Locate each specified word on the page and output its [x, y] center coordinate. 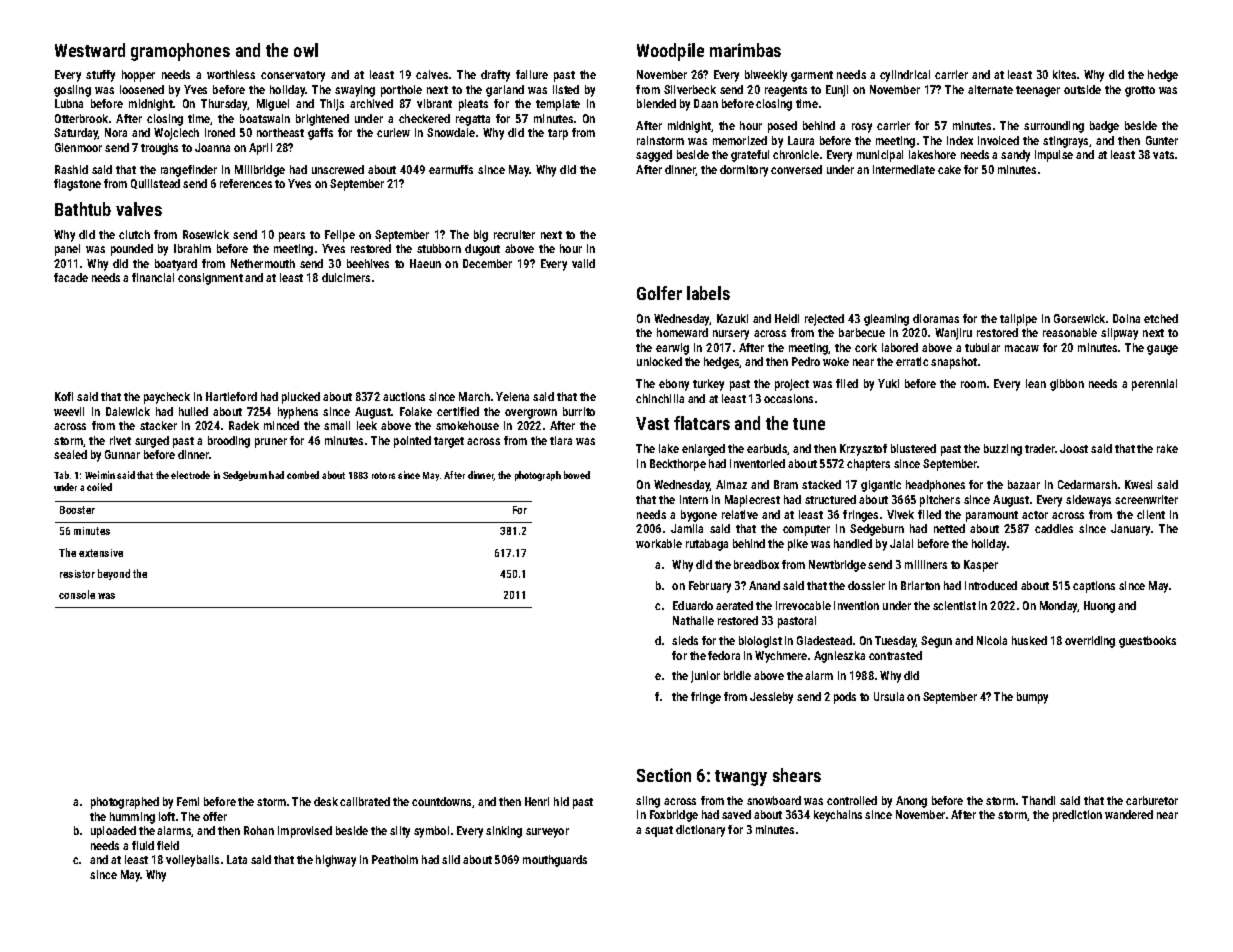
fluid [143, 845]
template [558, 105]
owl [306, 50]
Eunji [837, 91]
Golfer [659, 293]
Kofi [64, 396]
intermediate [904, 169]
